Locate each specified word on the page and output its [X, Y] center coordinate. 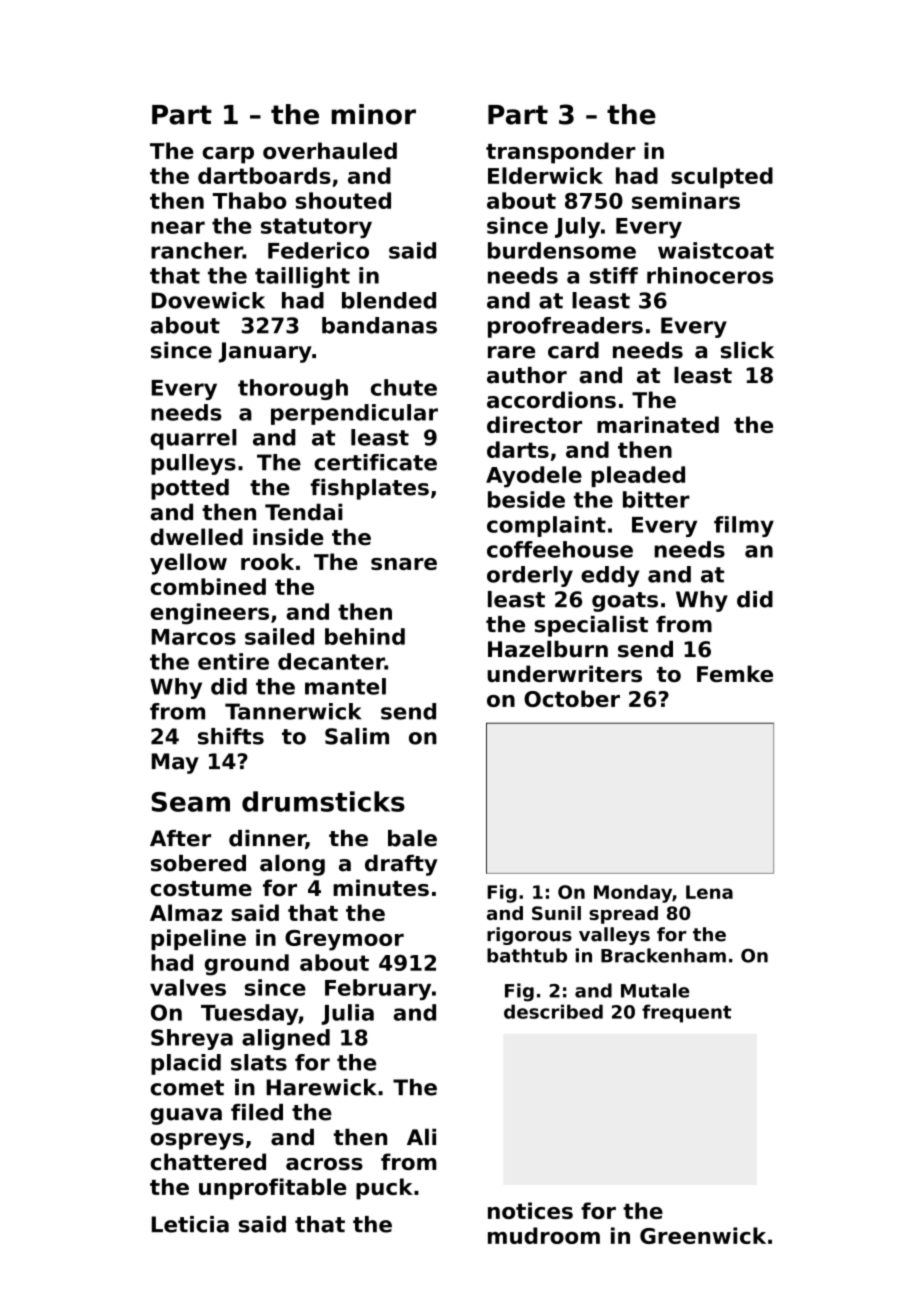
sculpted [722, 177]
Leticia [190, 1224]
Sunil [556, 913]
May [175, 763]
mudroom [544, 1235]
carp [228, 155]
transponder [561, 153]
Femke [735, 673]
